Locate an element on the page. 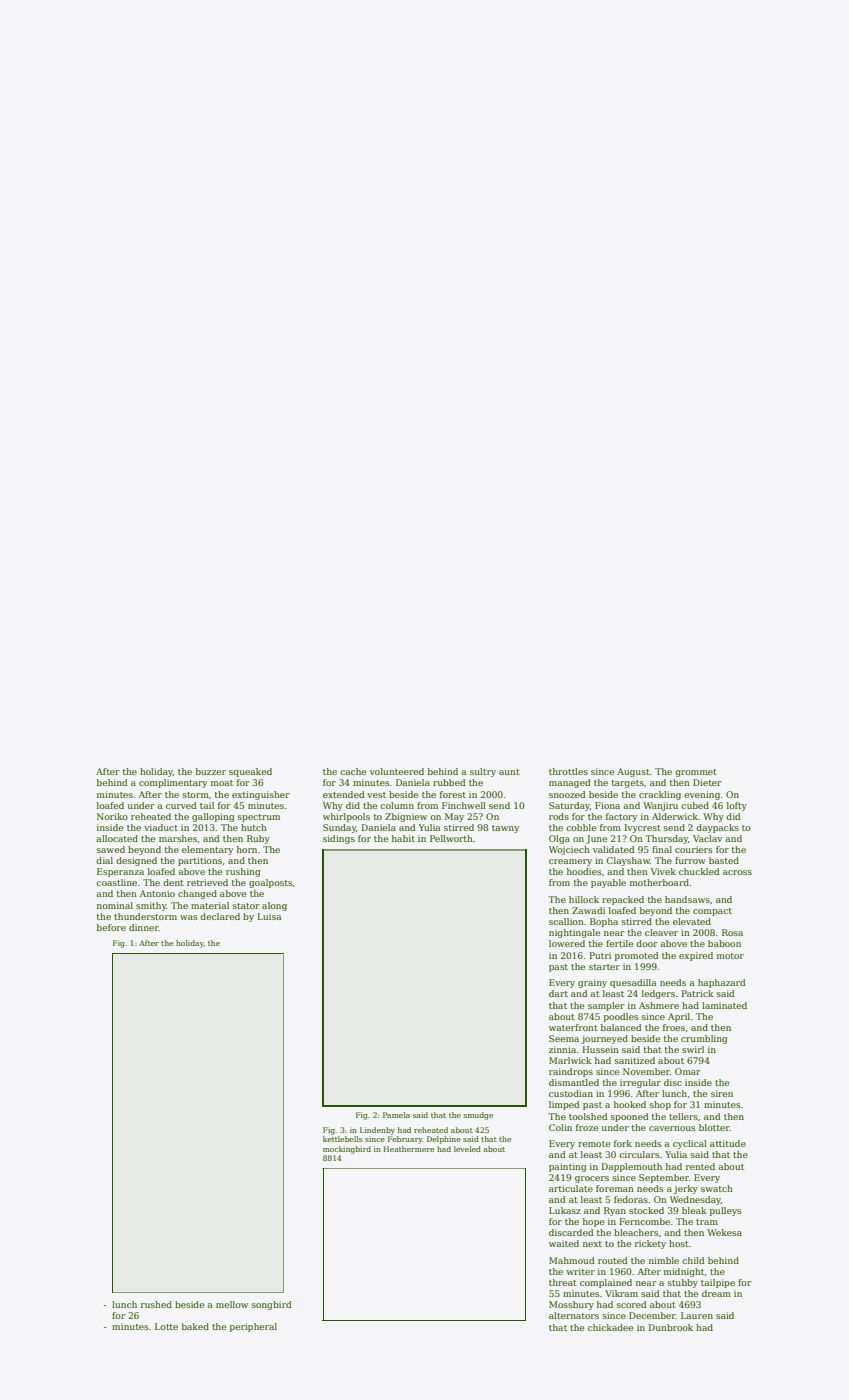  kettlebells is located at coordinates (342, 1139).
